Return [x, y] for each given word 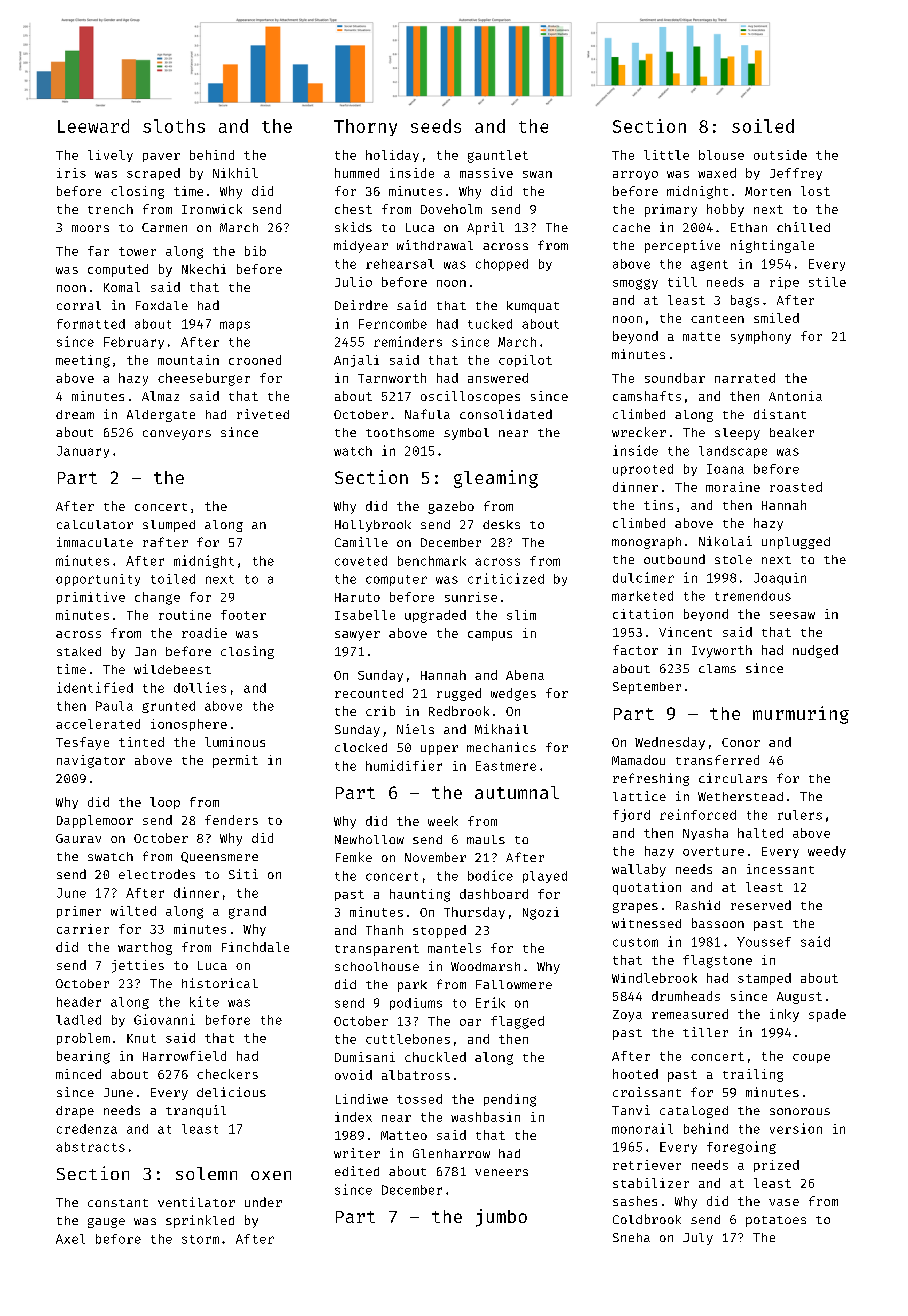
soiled [763, 126]
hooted [635, 1074]
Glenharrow [451, 1153]
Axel [70, 1239]
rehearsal [400, 264]
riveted [263, 414]
